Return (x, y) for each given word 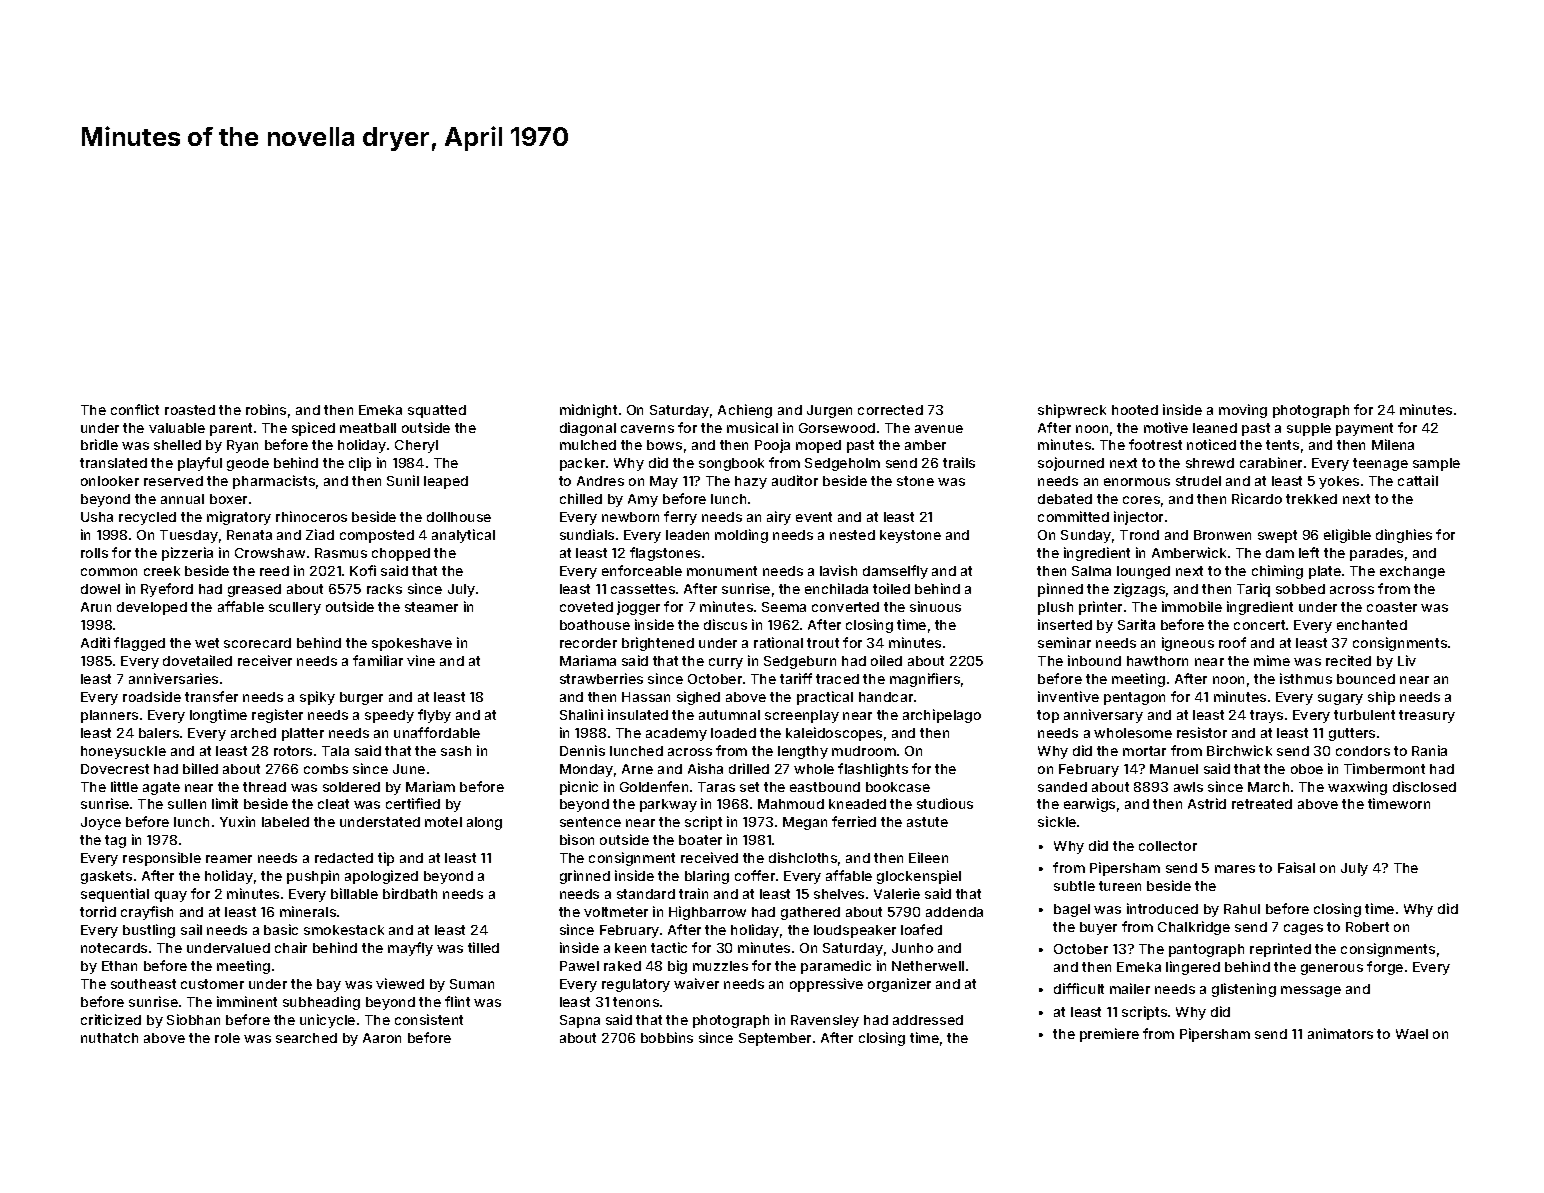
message (1311, 991)
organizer (899, 985)
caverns (647, 429)
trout (823, 643)
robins (266, 409)
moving (1243, 411)
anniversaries (173, 678)
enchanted (1372, 625)
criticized (111, 1019)
